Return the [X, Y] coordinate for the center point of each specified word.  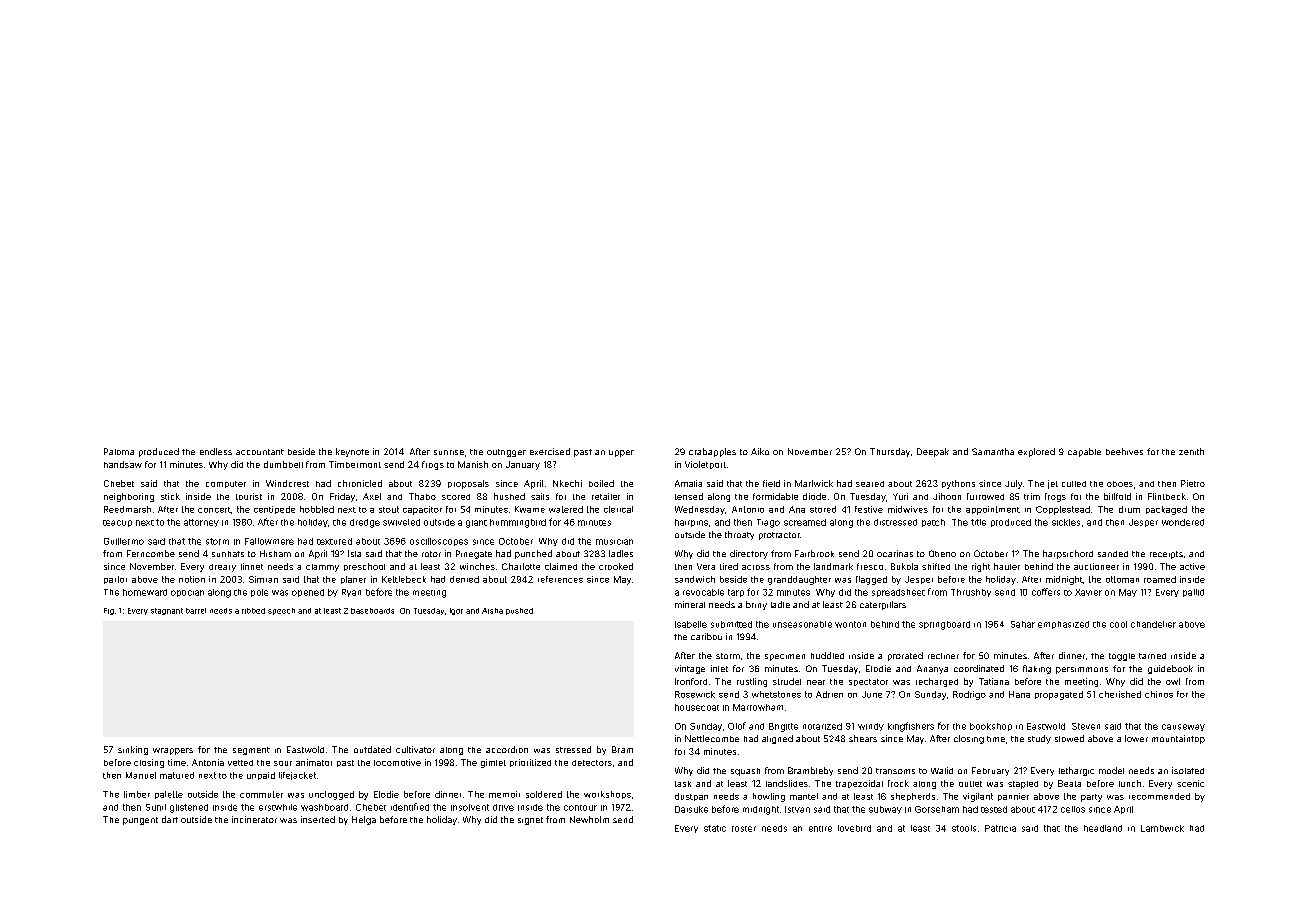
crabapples [712, 452]
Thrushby [971, 593]
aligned [777, 739]
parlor [115, 580]
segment [251, 751]
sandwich [695, 579]
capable [1084, 452]
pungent [140, 821]
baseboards [372, 611]
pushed [519, 611]
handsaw [123, 464]
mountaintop [1178, 739]
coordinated [979, 668]
